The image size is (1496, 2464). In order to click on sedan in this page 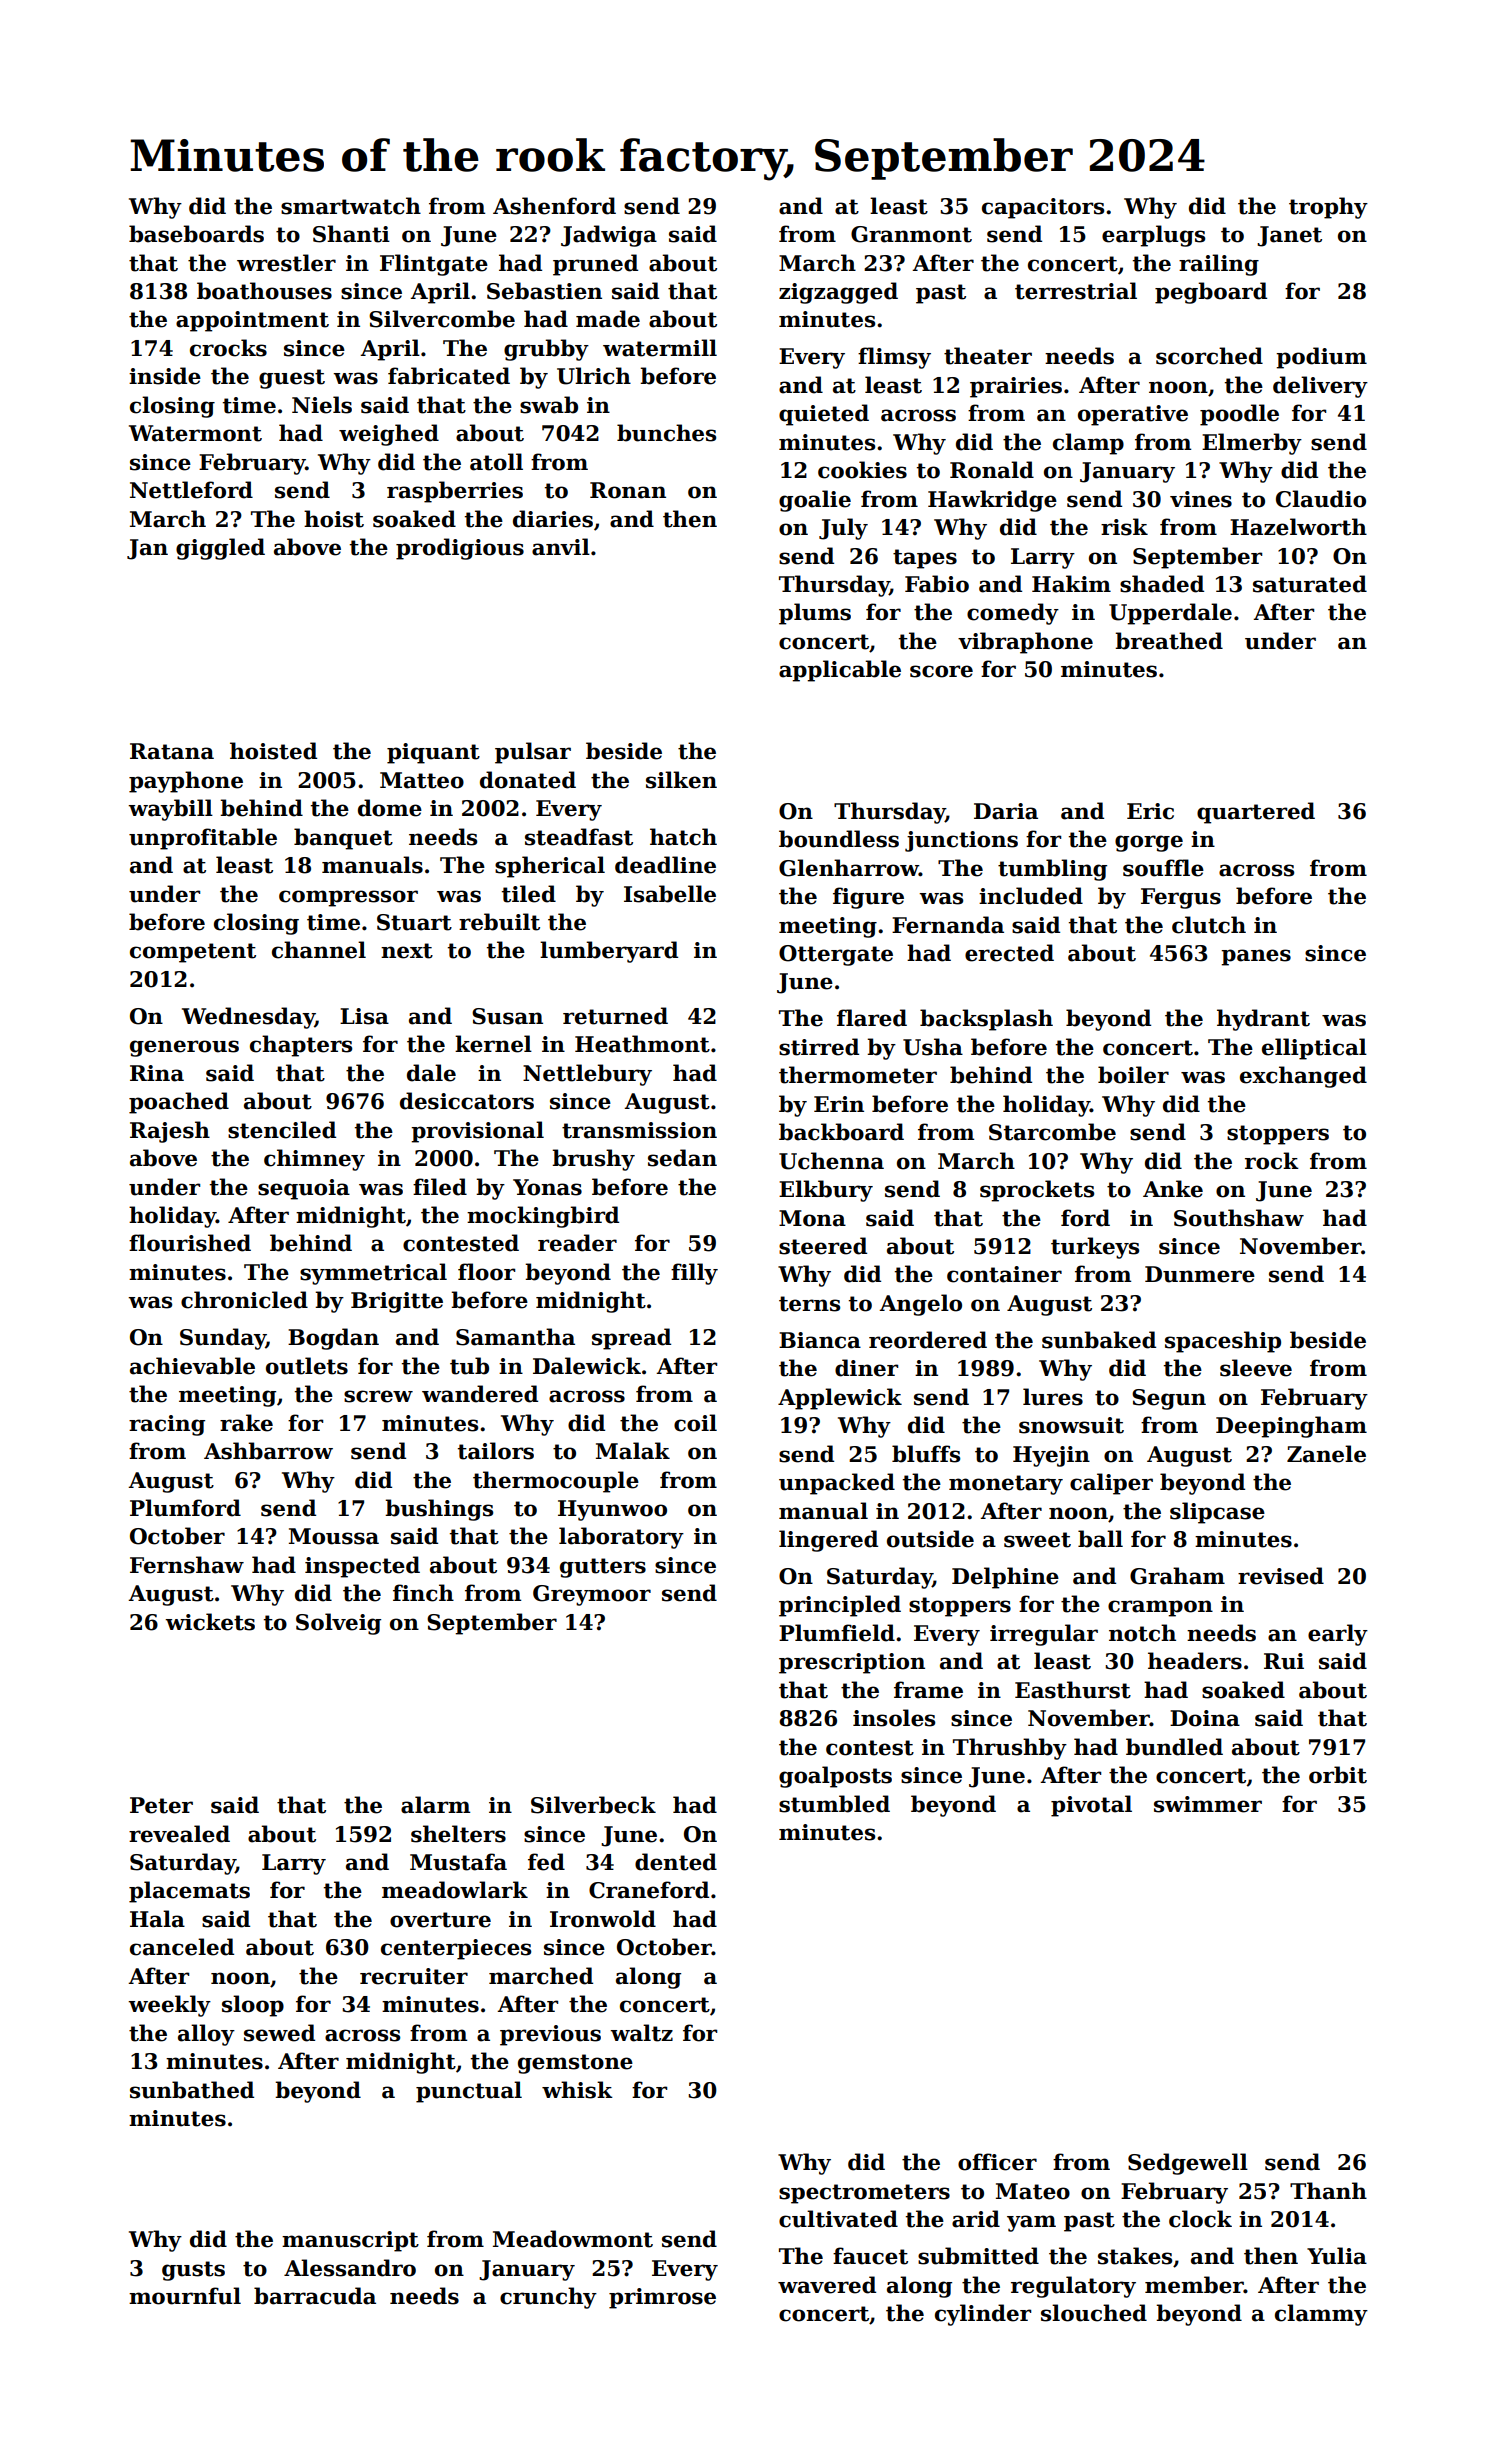, I will do `click(682, 1158)`.
